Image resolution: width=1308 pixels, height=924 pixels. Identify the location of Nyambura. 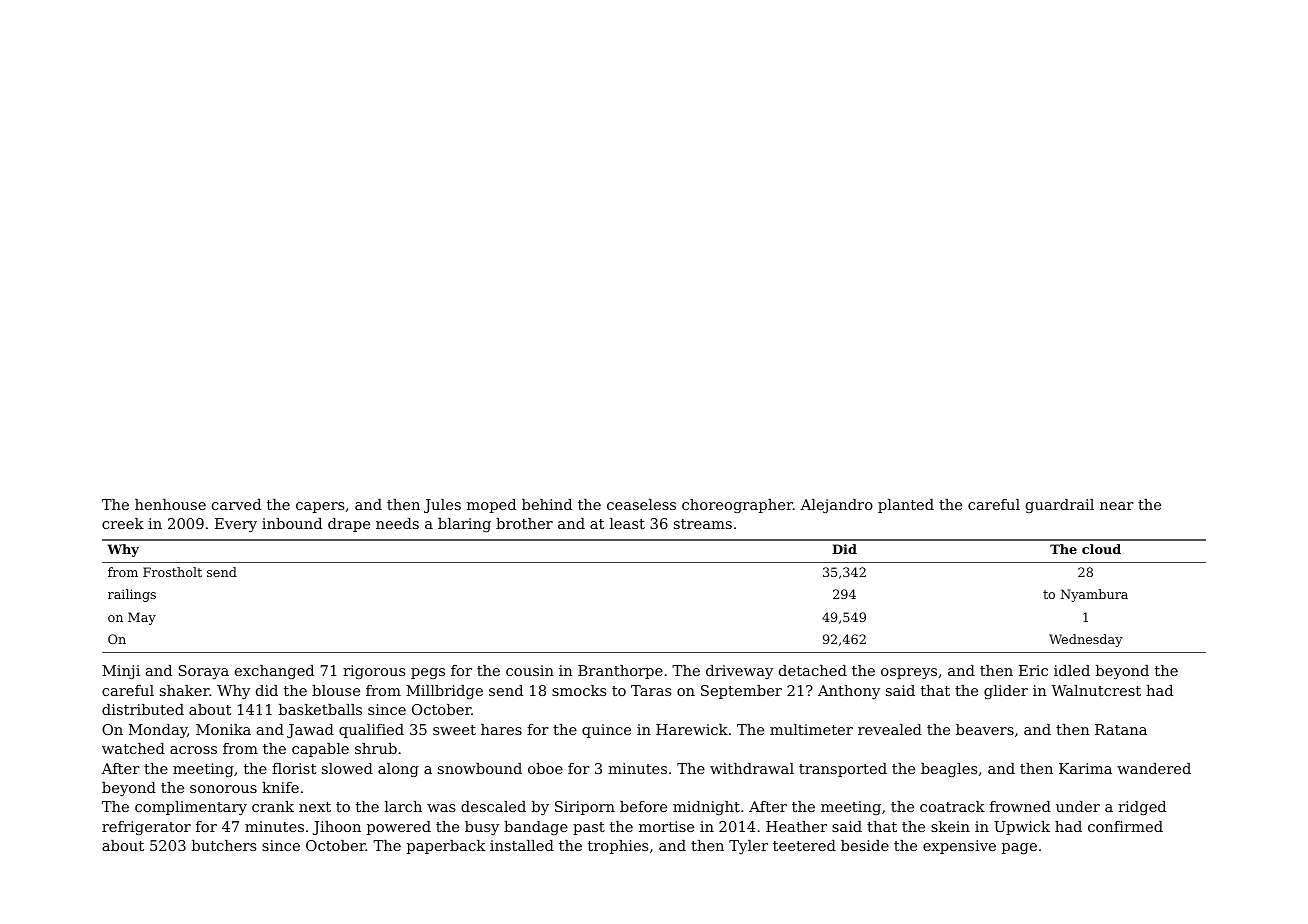
(1094, 595).
